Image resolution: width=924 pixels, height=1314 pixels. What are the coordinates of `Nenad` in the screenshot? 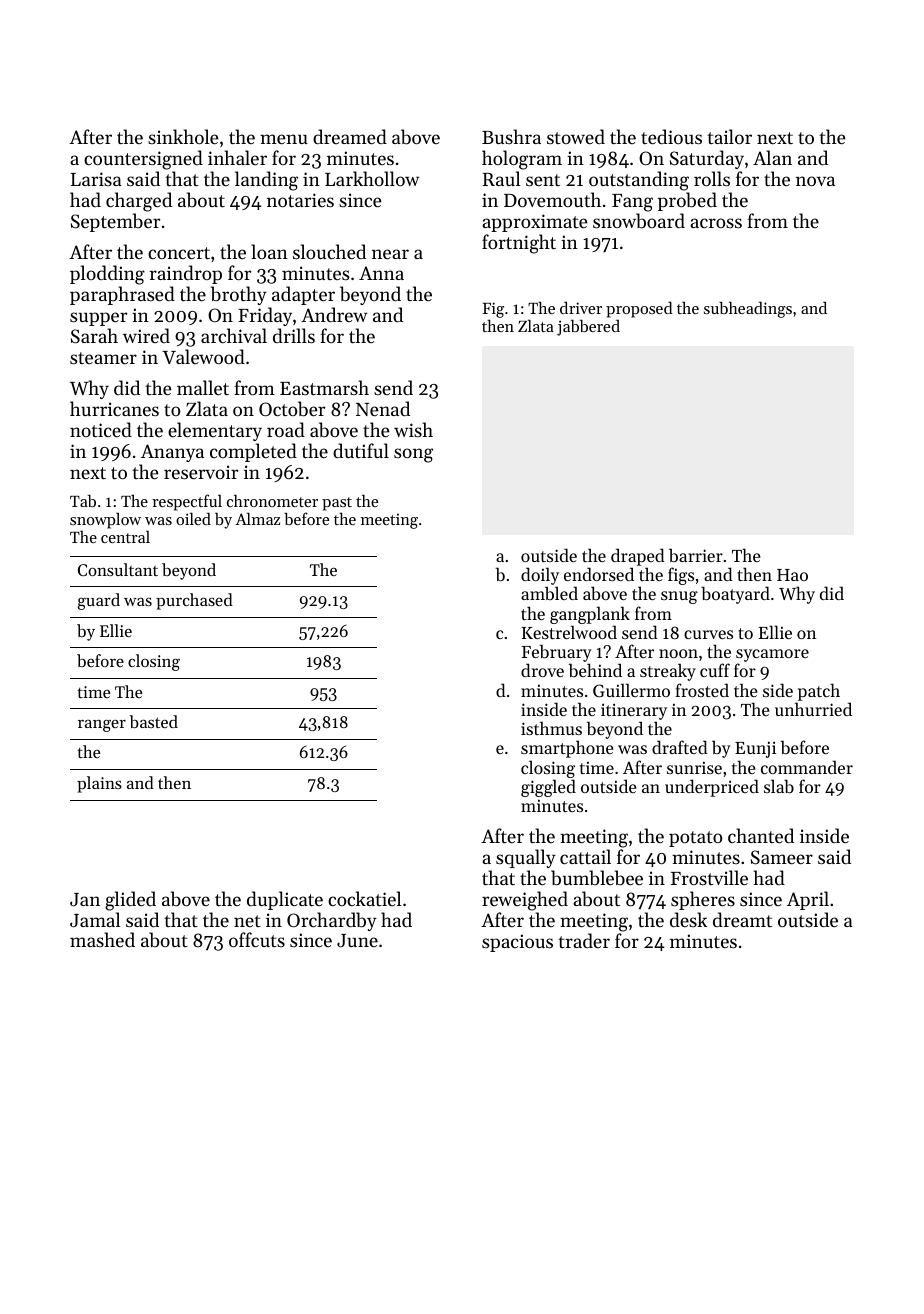 It's located at (383, 408).
